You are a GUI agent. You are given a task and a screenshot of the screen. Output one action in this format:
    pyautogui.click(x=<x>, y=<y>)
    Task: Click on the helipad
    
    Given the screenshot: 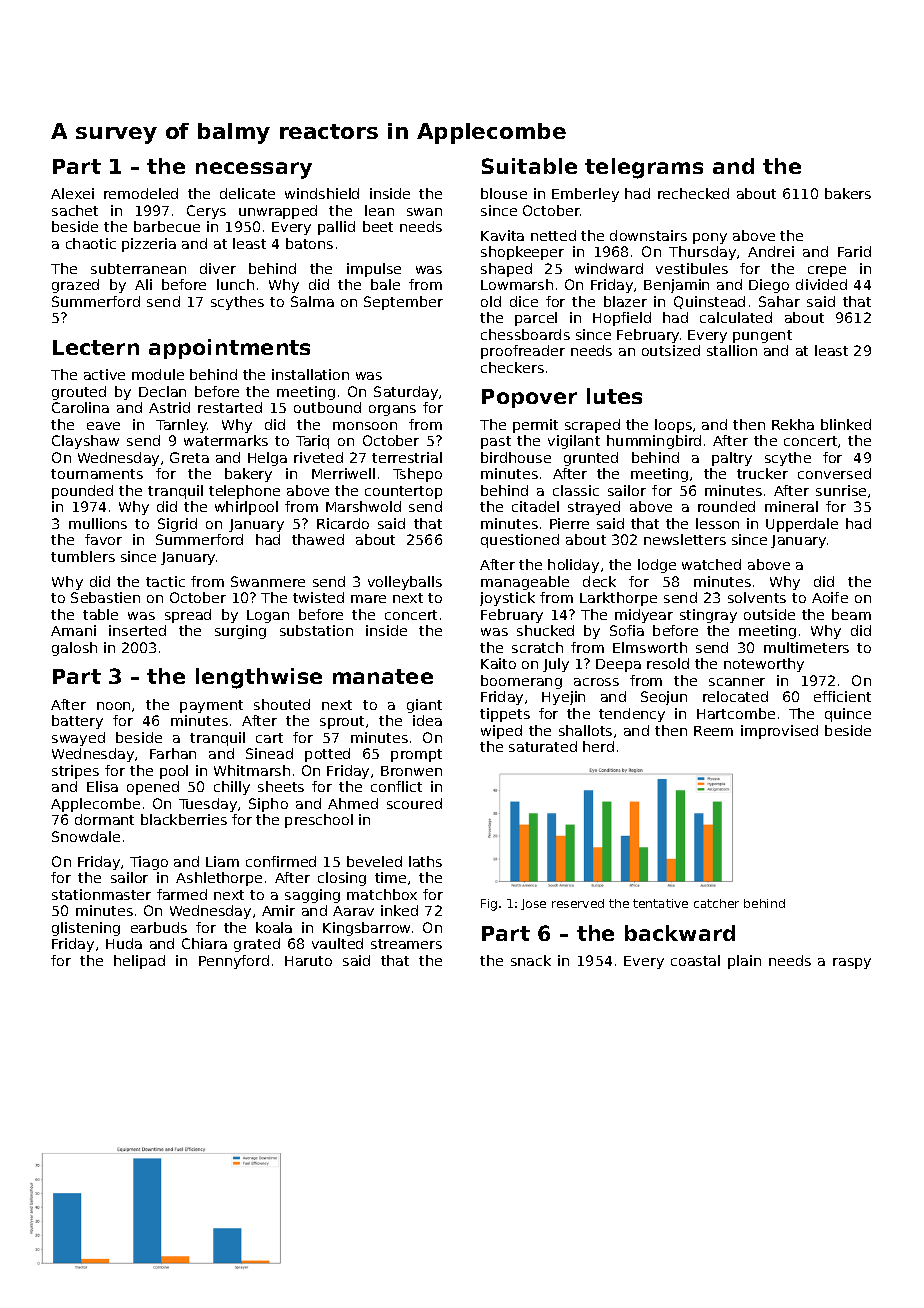 What is the action you would take?
    pyautogui.click(x=139, y=962)
